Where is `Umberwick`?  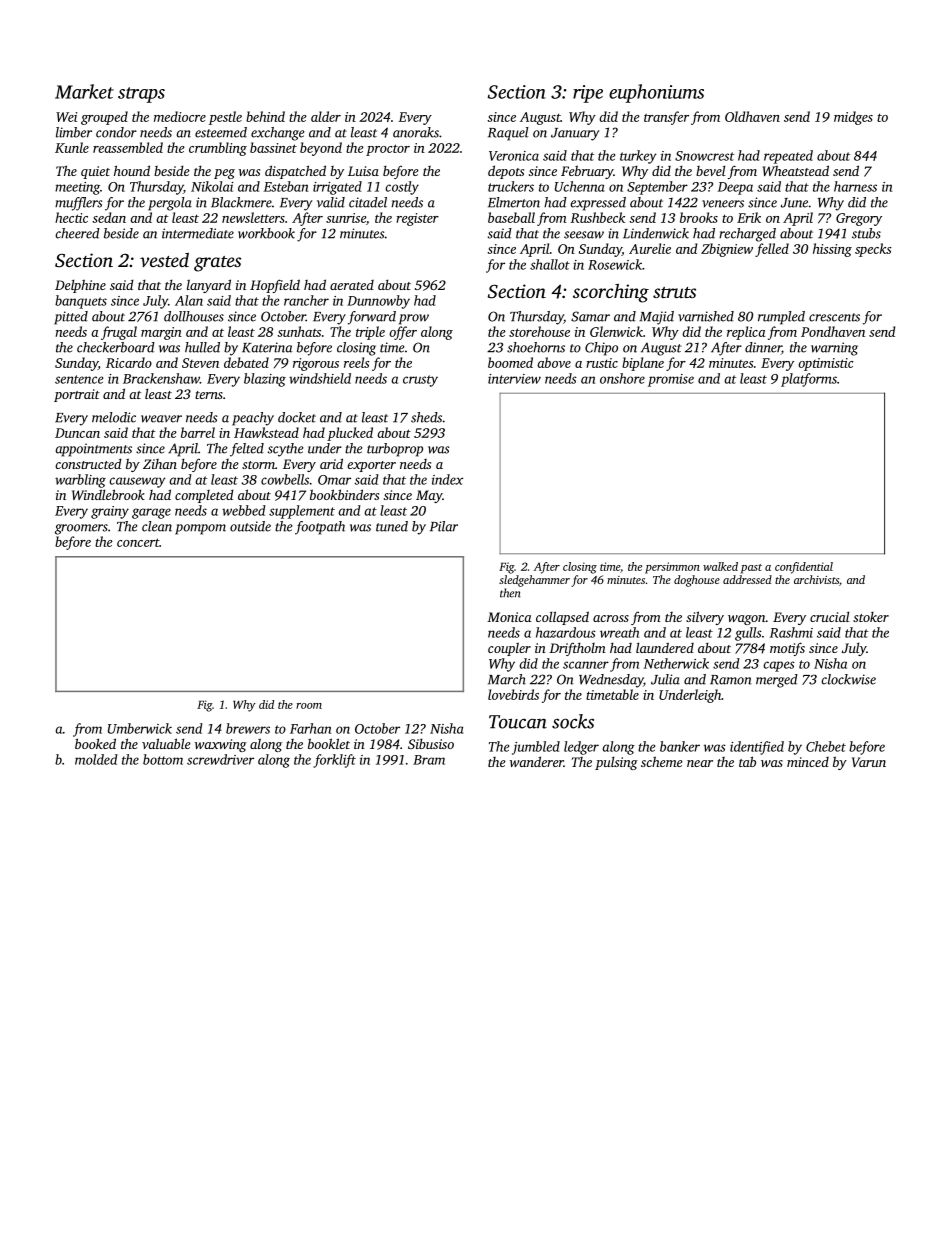 Umberwick is located at coordinates (140, 728).
